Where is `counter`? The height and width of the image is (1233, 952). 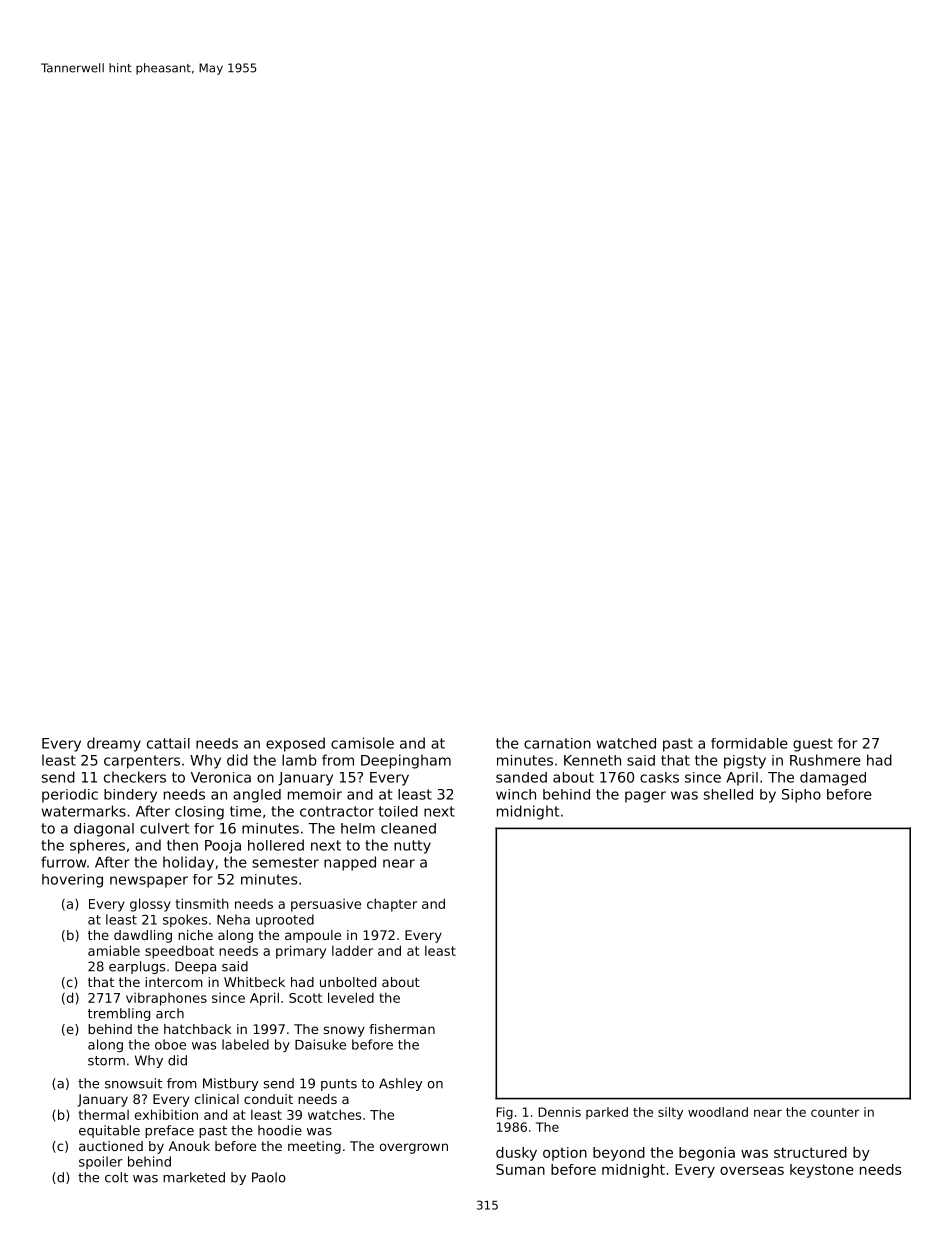
counter is located at coordinates (835, 1112).
